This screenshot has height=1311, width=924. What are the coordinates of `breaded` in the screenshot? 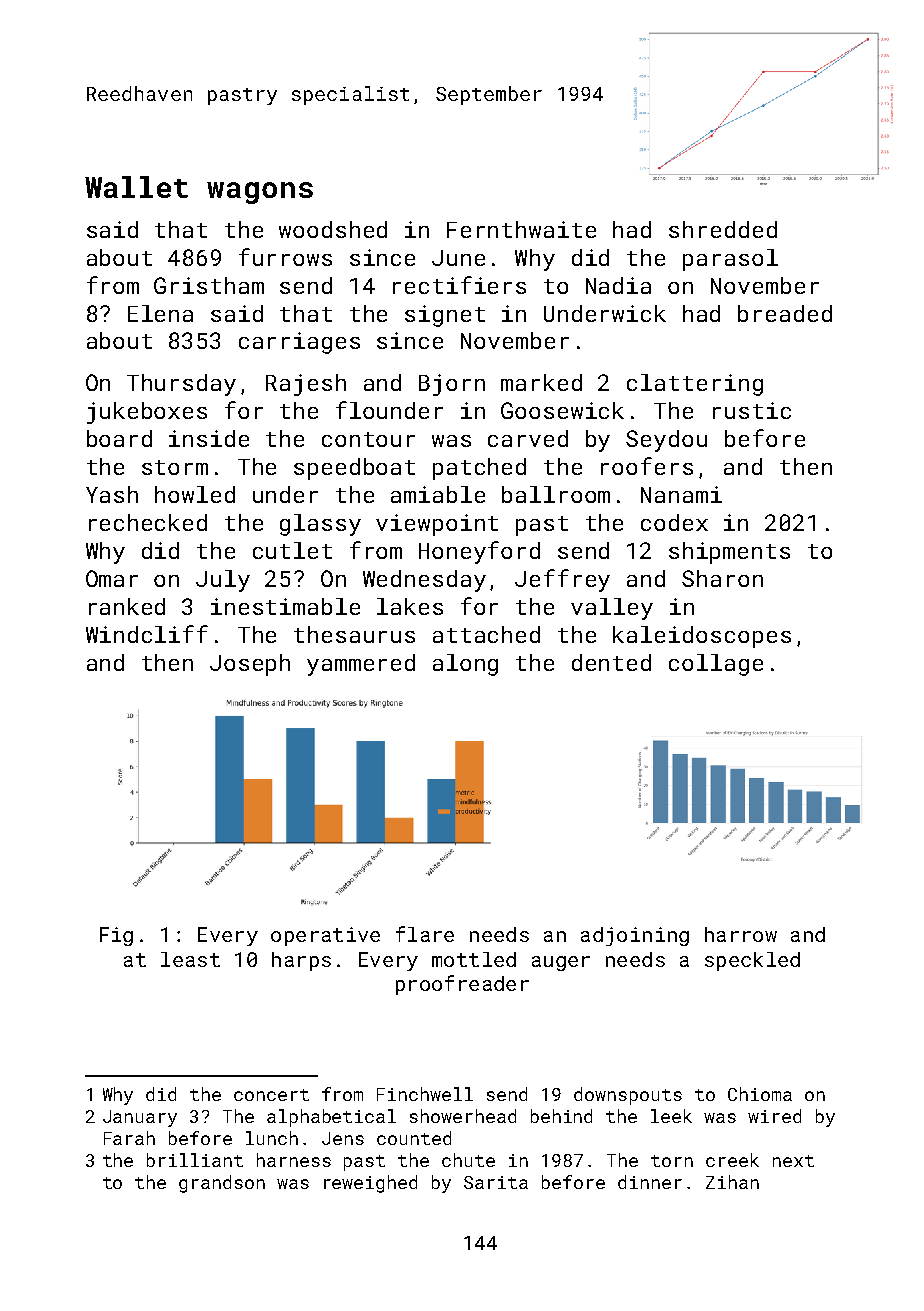 It's located at (785, 313).
